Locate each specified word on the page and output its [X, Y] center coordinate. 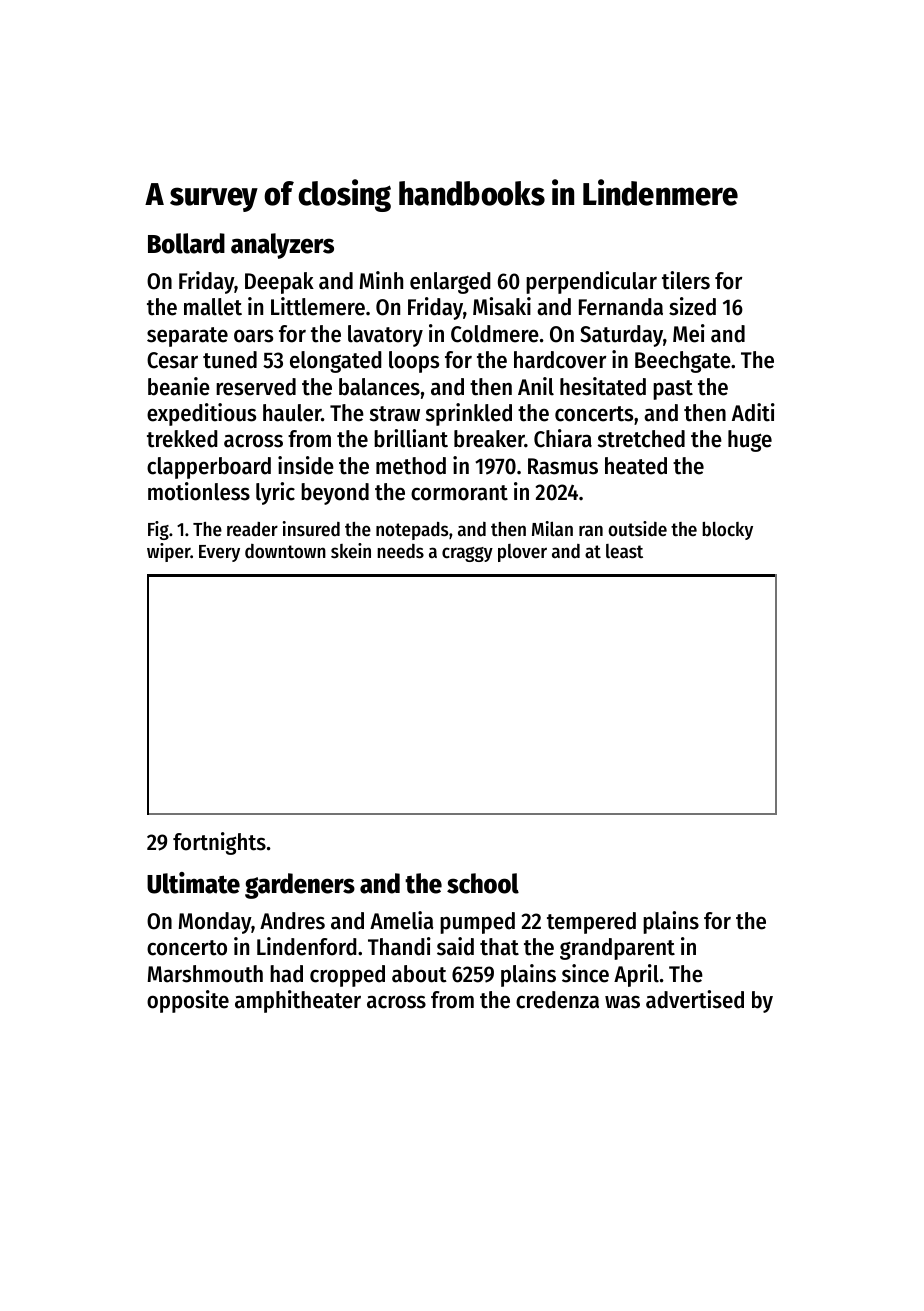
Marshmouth [205, 974]
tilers [686, 280]
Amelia [402, 920]
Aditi [753, 412]
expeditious [201, 414]
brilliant [411, 438]
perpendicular [591, 282]
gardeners [300, 886]
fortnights [219, 843]
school [483, 883]
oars [253, 336]
